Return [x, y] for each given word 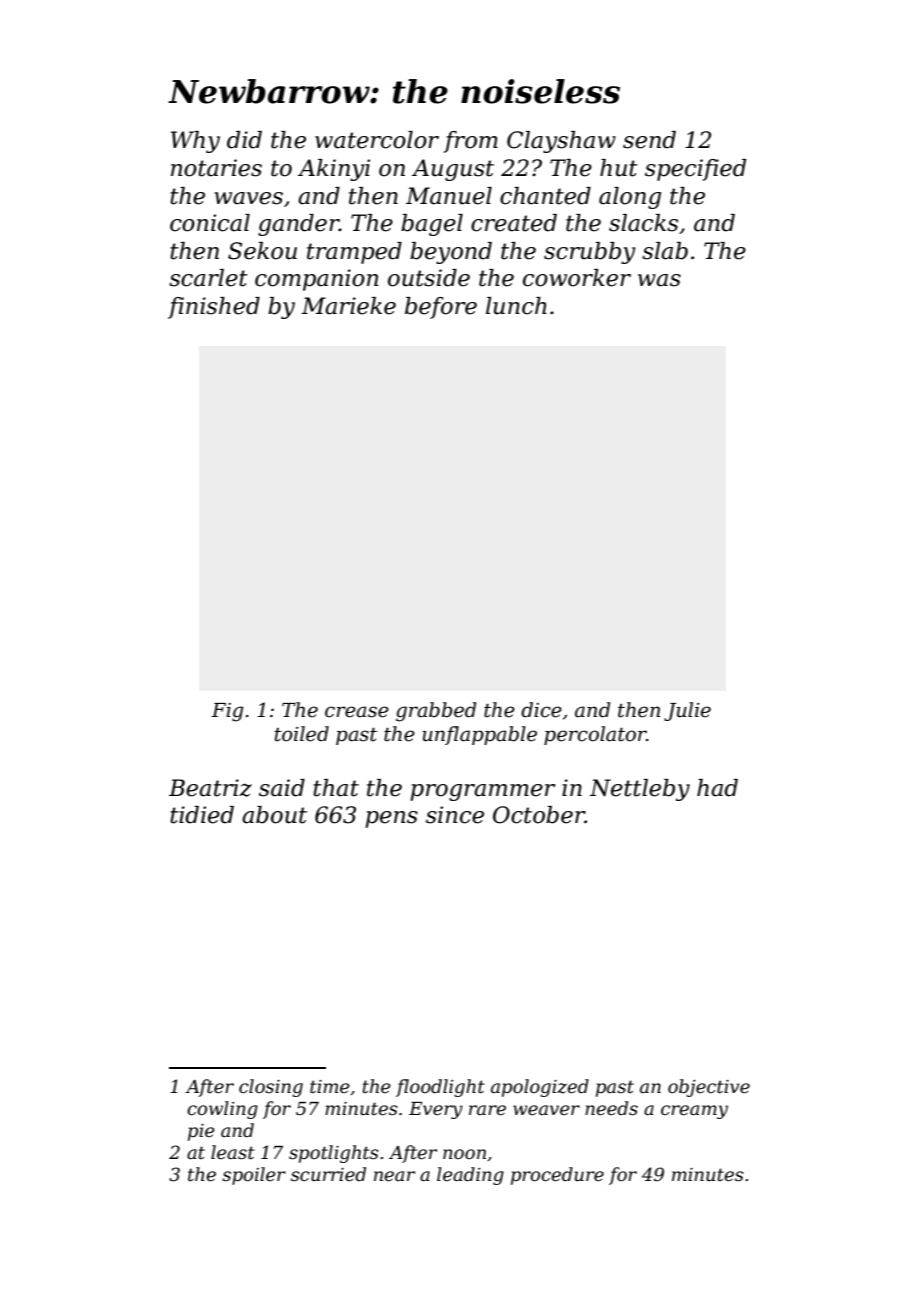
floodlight [440, 1088]
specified [695, 170]
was [659, 280]
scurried [328, 1174]
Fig [227, 712]
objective [709, 1088]
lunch [516, 306]
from [470, 142]
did [244, 140]
